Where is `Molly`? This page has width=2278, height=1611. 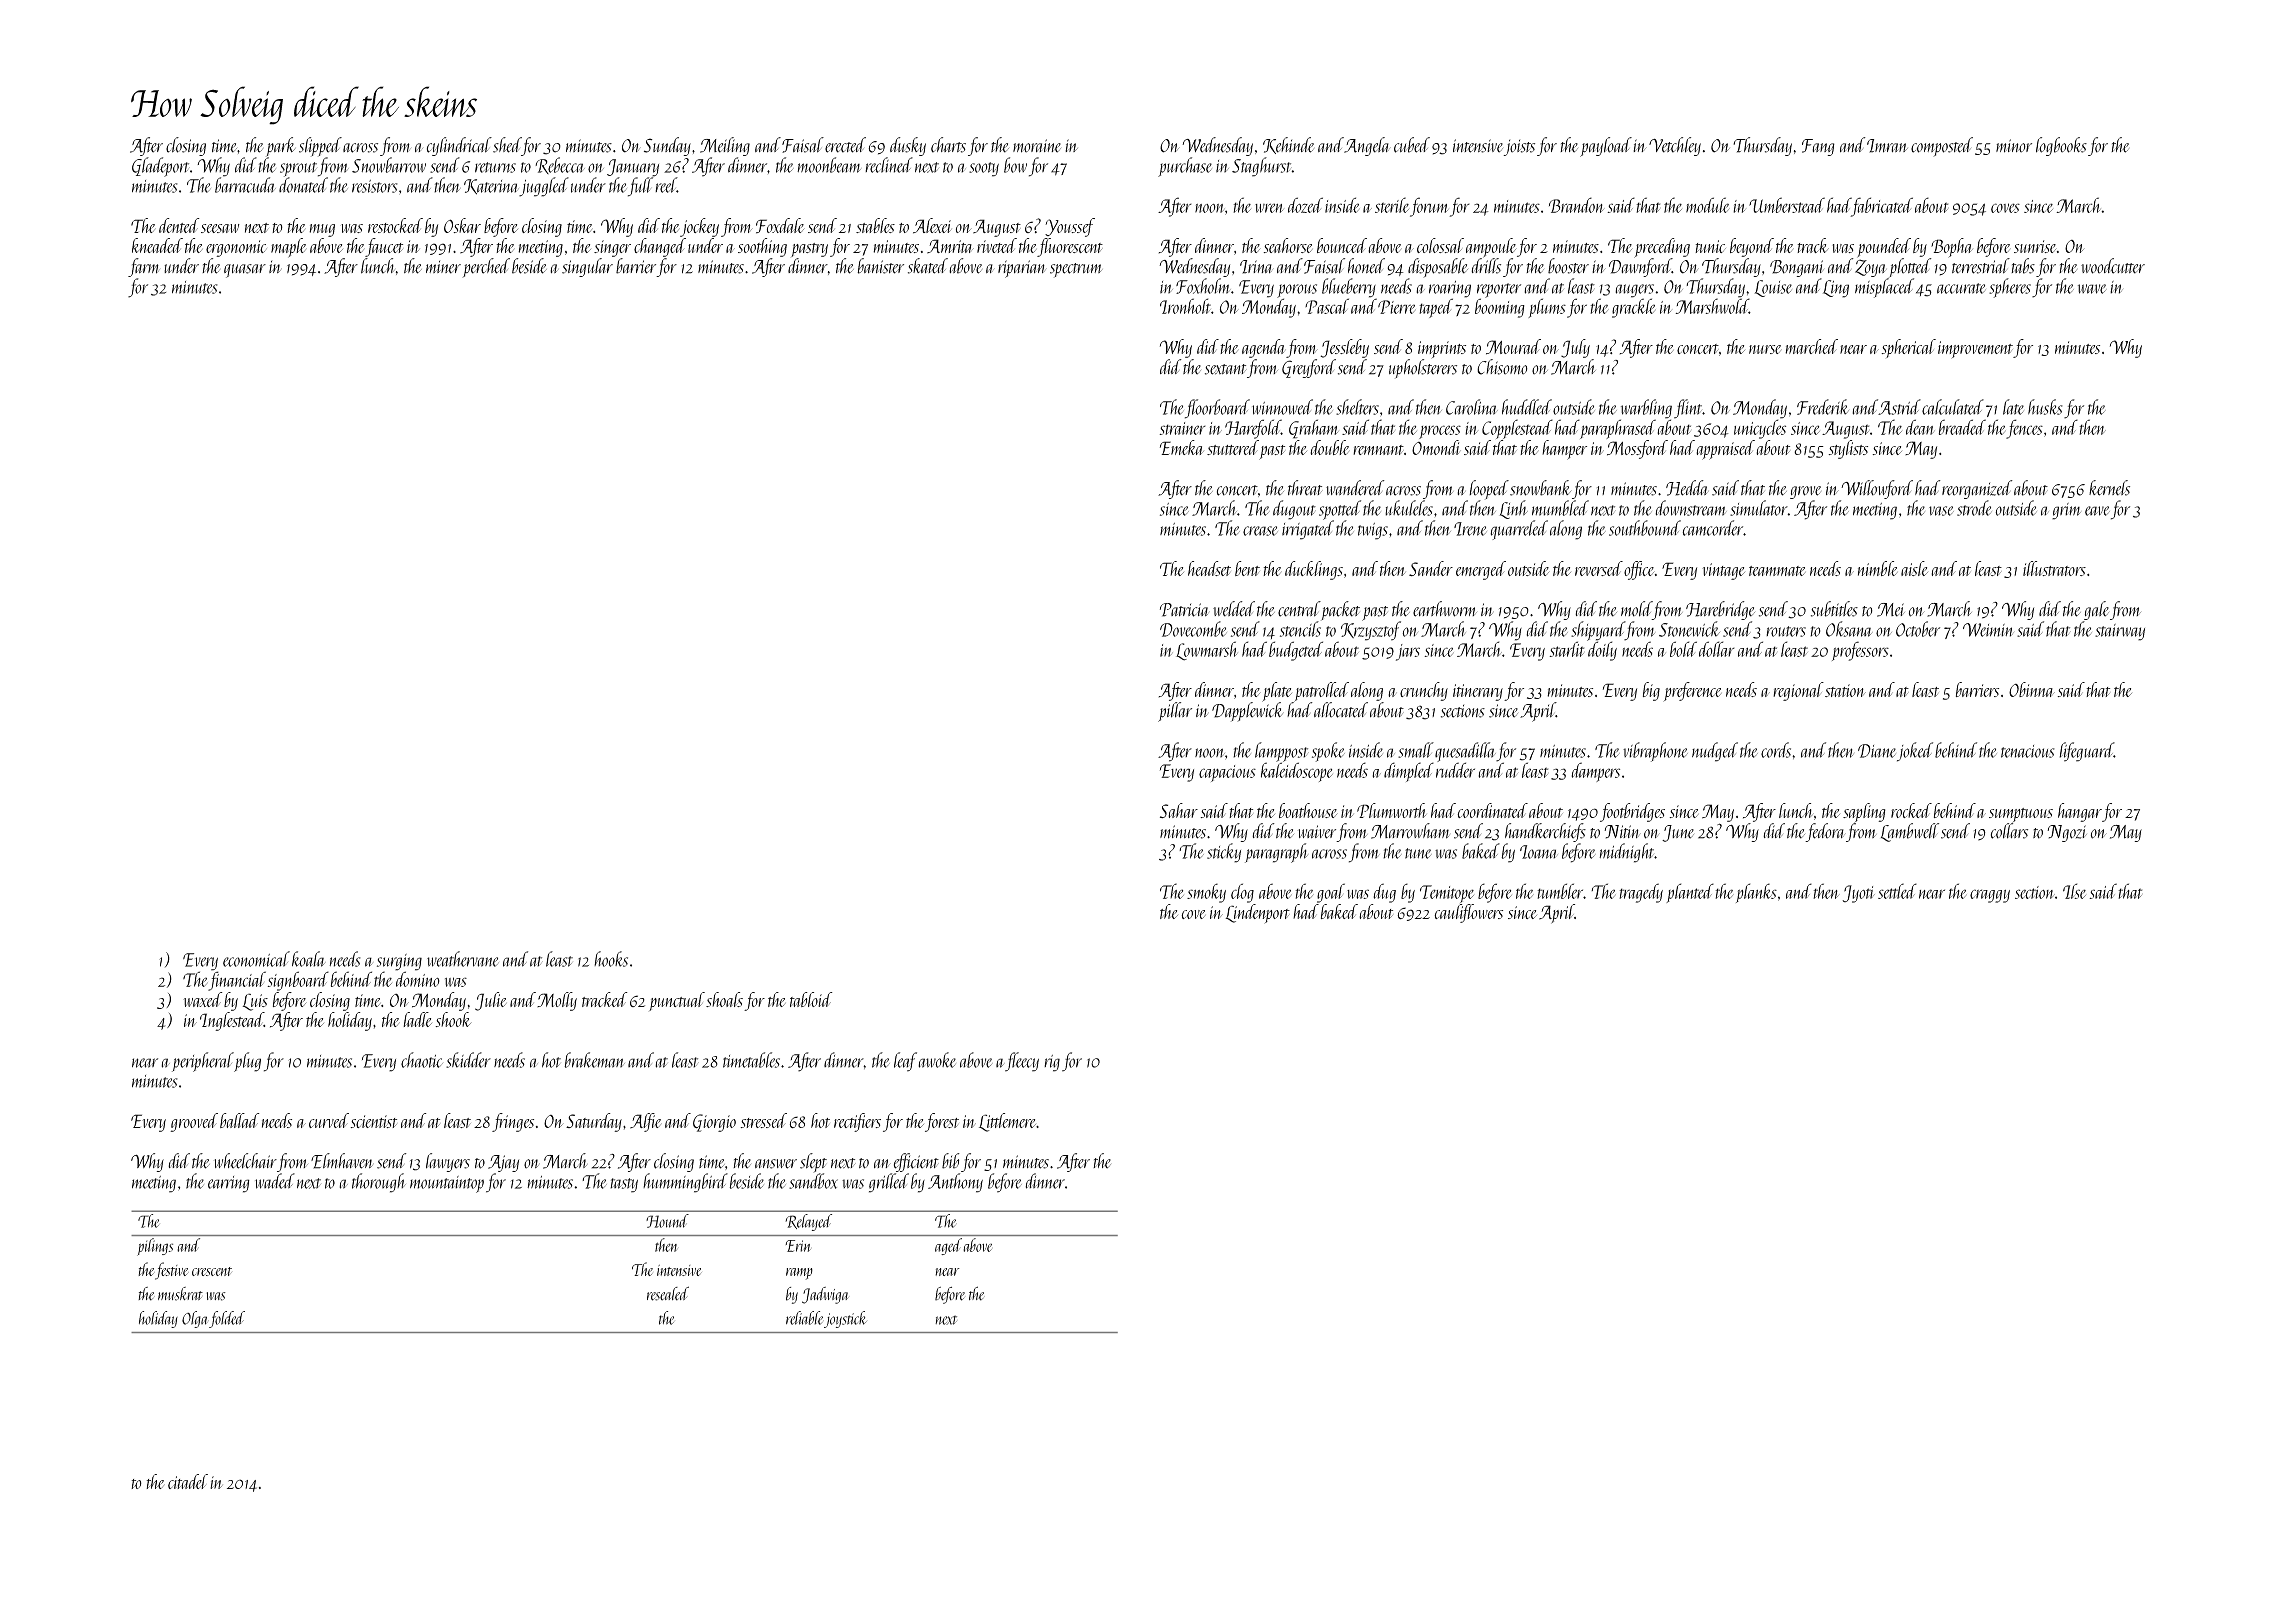 Molly is located at coordinates (557, 1001).
